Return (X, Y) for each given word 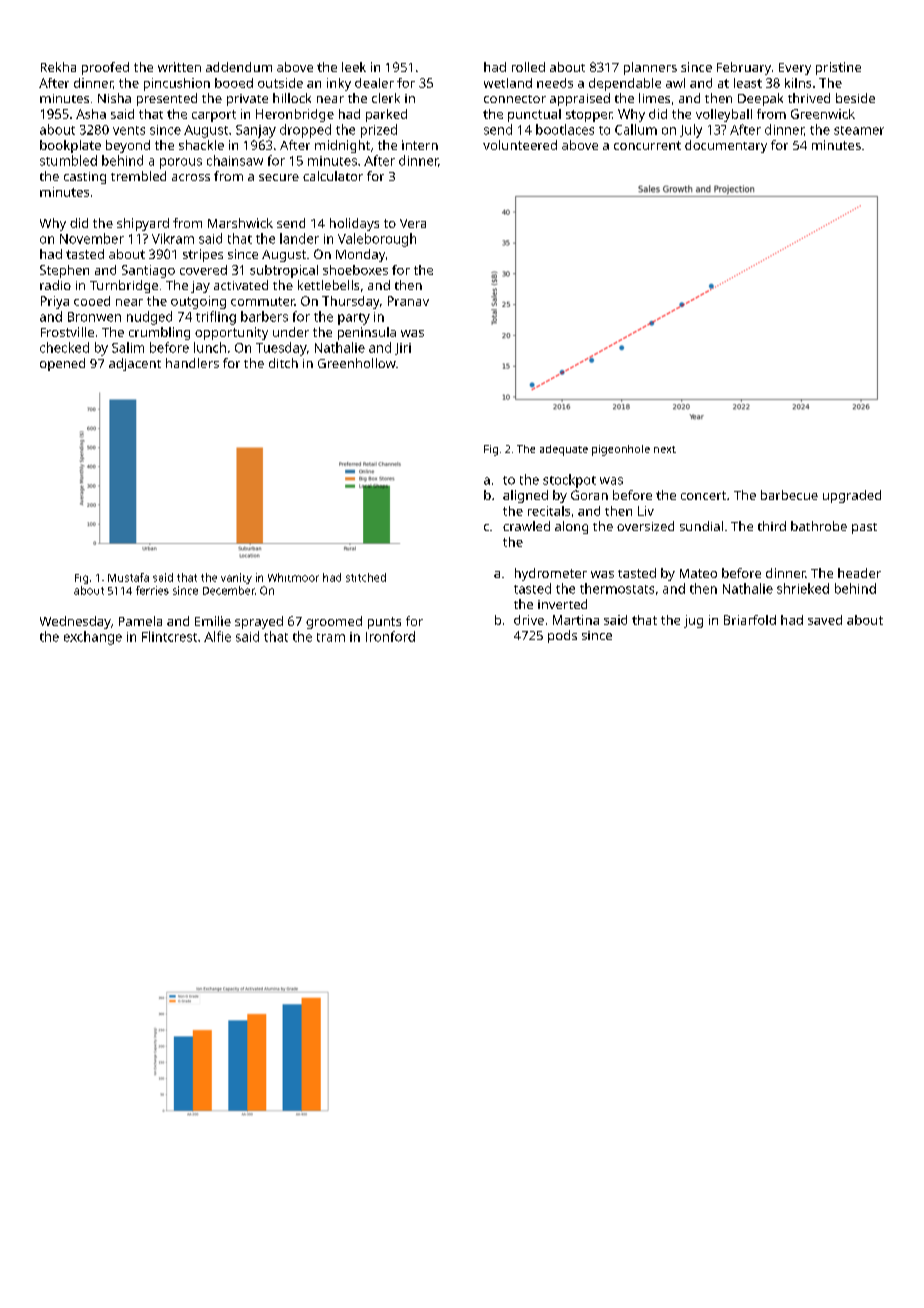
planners (650, 68)
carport (214, 116)
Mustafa (128, 577)
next (665, 449)
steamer (859, 130)
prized (379, 131)
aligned (525, 496)
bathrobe (819, 526)
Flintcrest (169, 636)
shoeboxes (355, 270)
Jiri (403, 349)
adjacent (135, 364)
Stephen (64, 271)
